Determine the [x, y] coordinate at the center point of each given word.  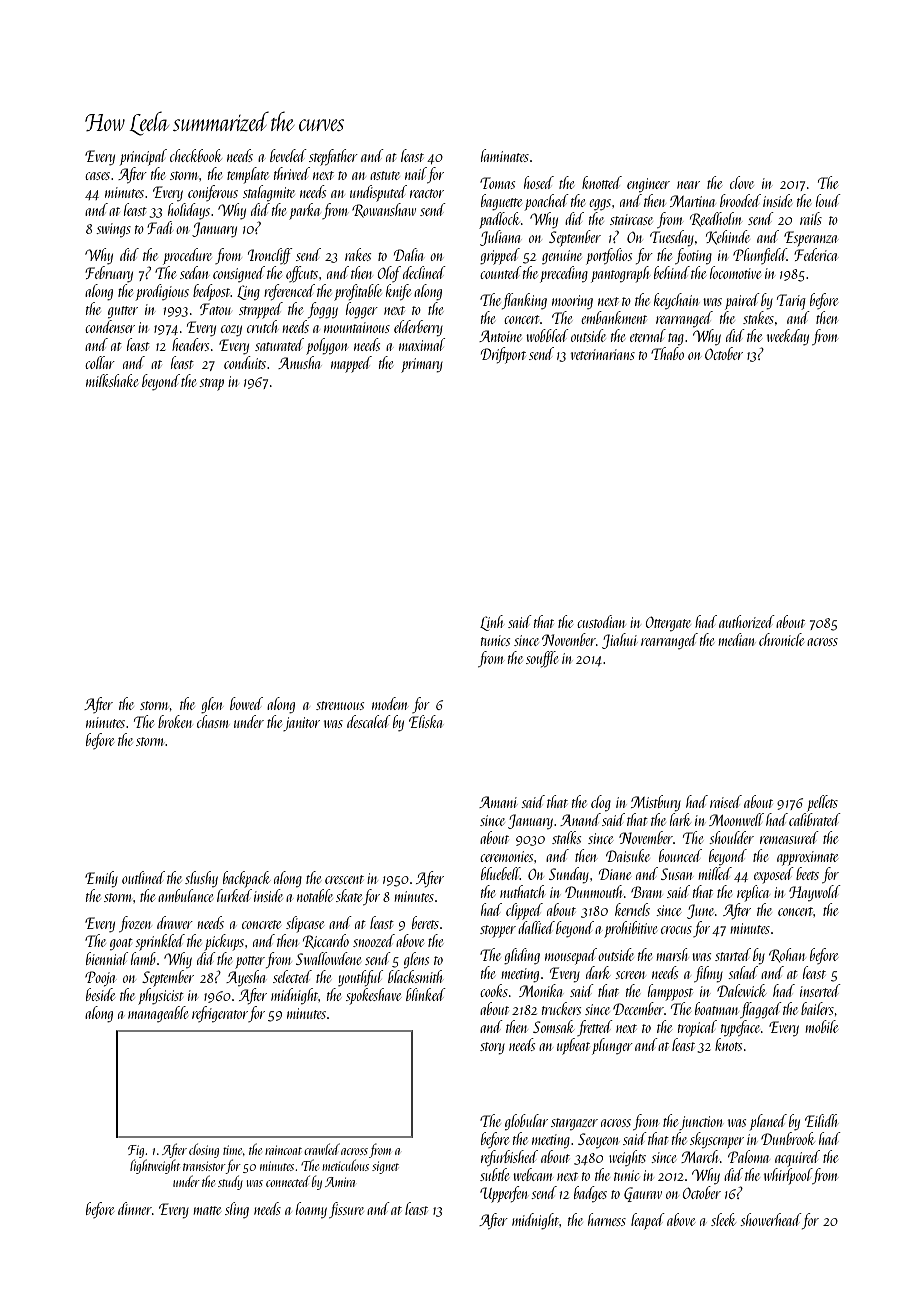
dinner [135, 1208]
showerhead [771, 1219]
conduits [245, 362]
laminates [505, 155]
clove [742, 182]
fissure [346, 1210]
